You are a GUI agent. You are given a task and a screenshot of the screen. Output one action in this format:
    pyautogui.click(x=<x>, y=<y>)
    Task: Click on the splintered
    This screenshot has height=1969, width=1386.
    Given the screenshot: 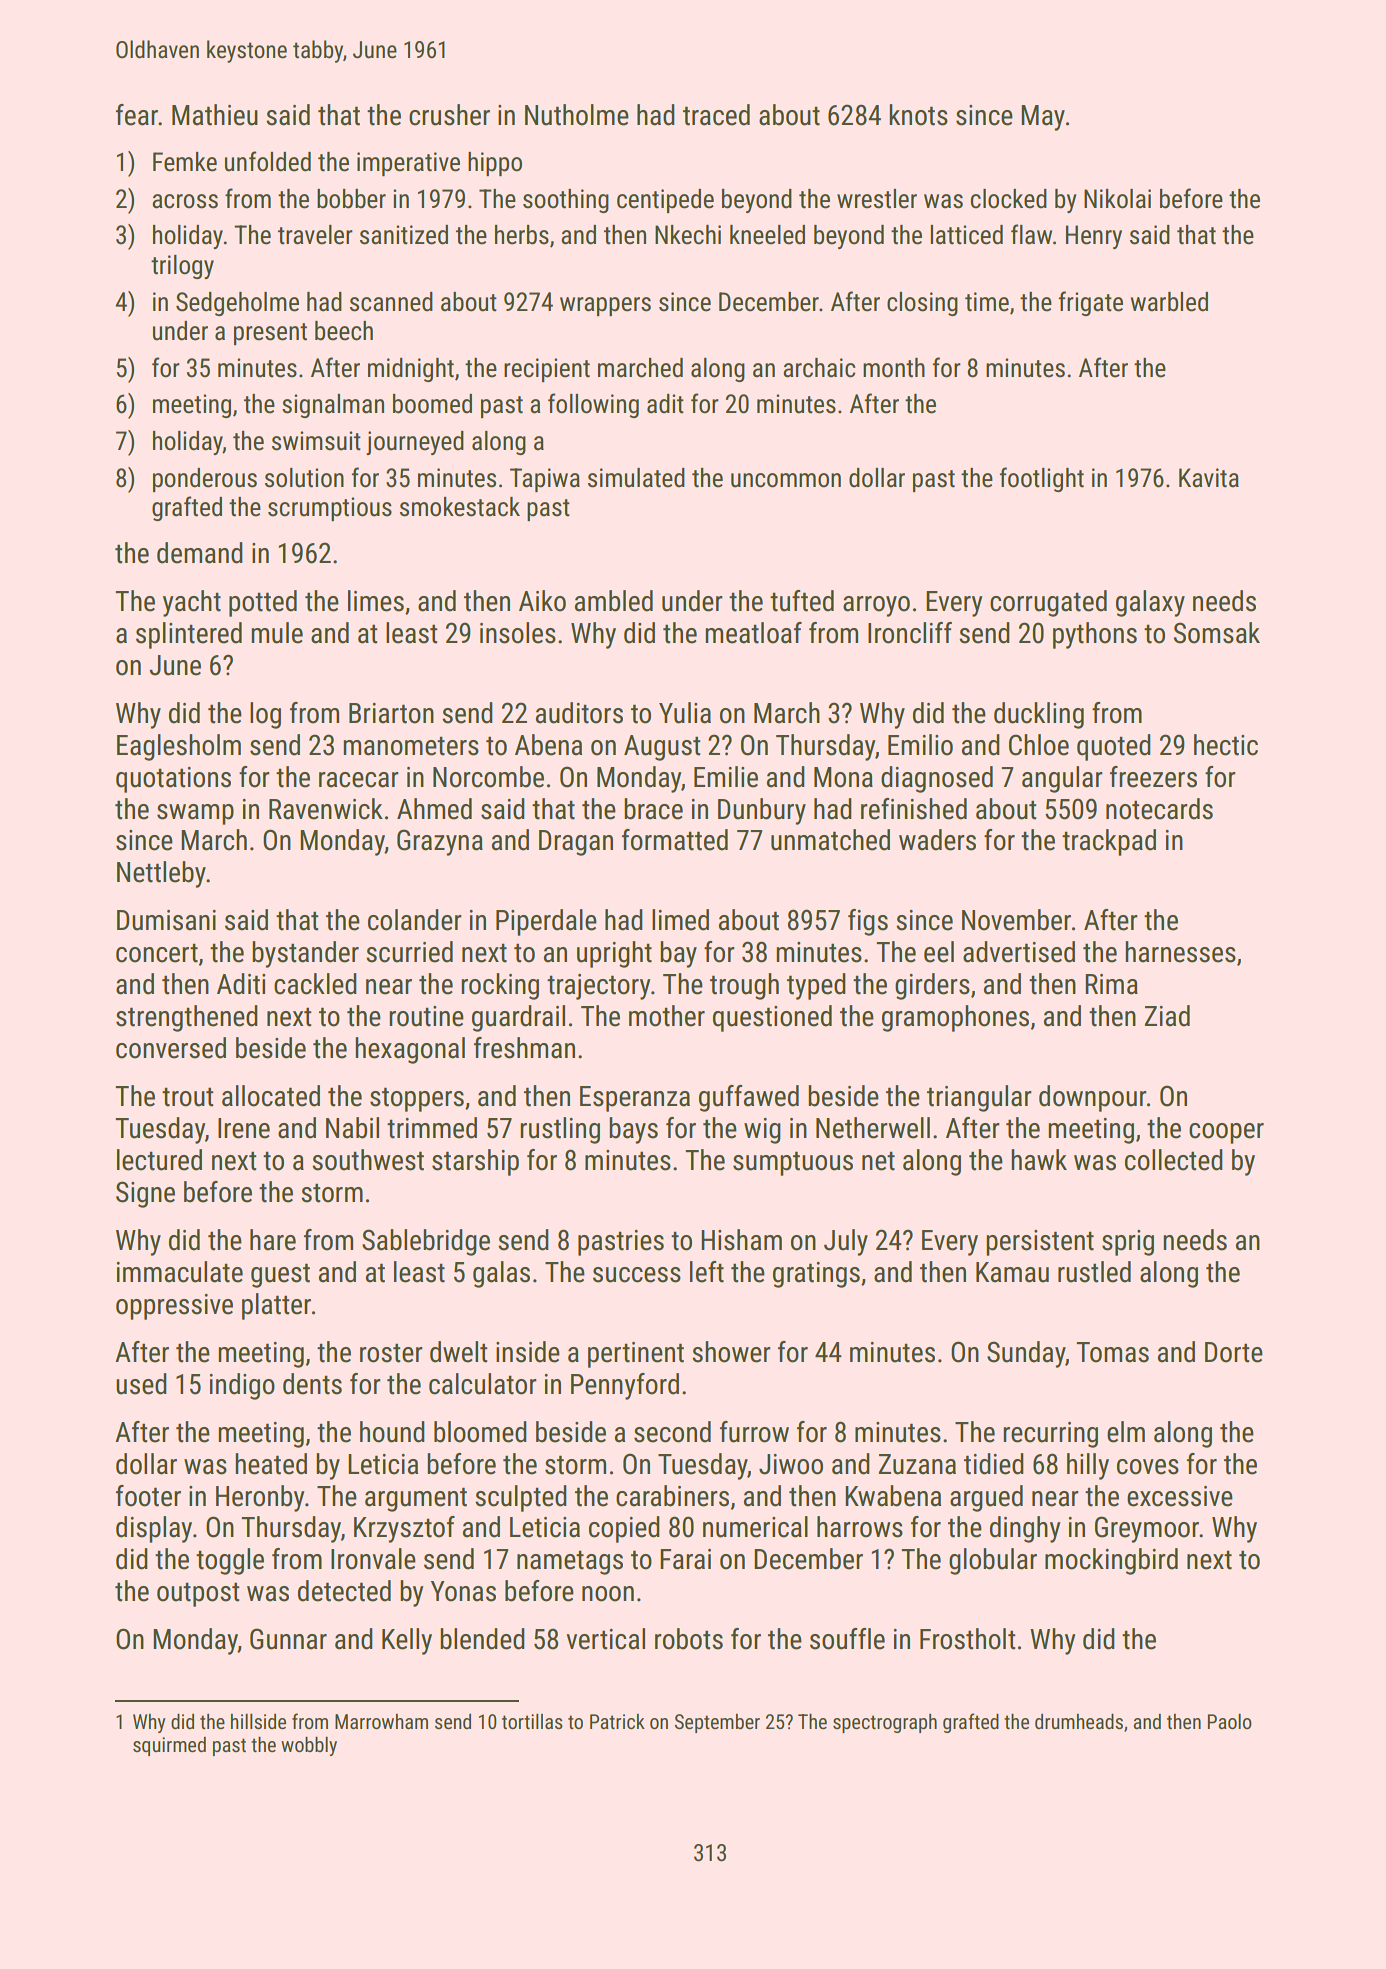 What is the action you would take?
    pyautogui.click(x=189, y=635)
